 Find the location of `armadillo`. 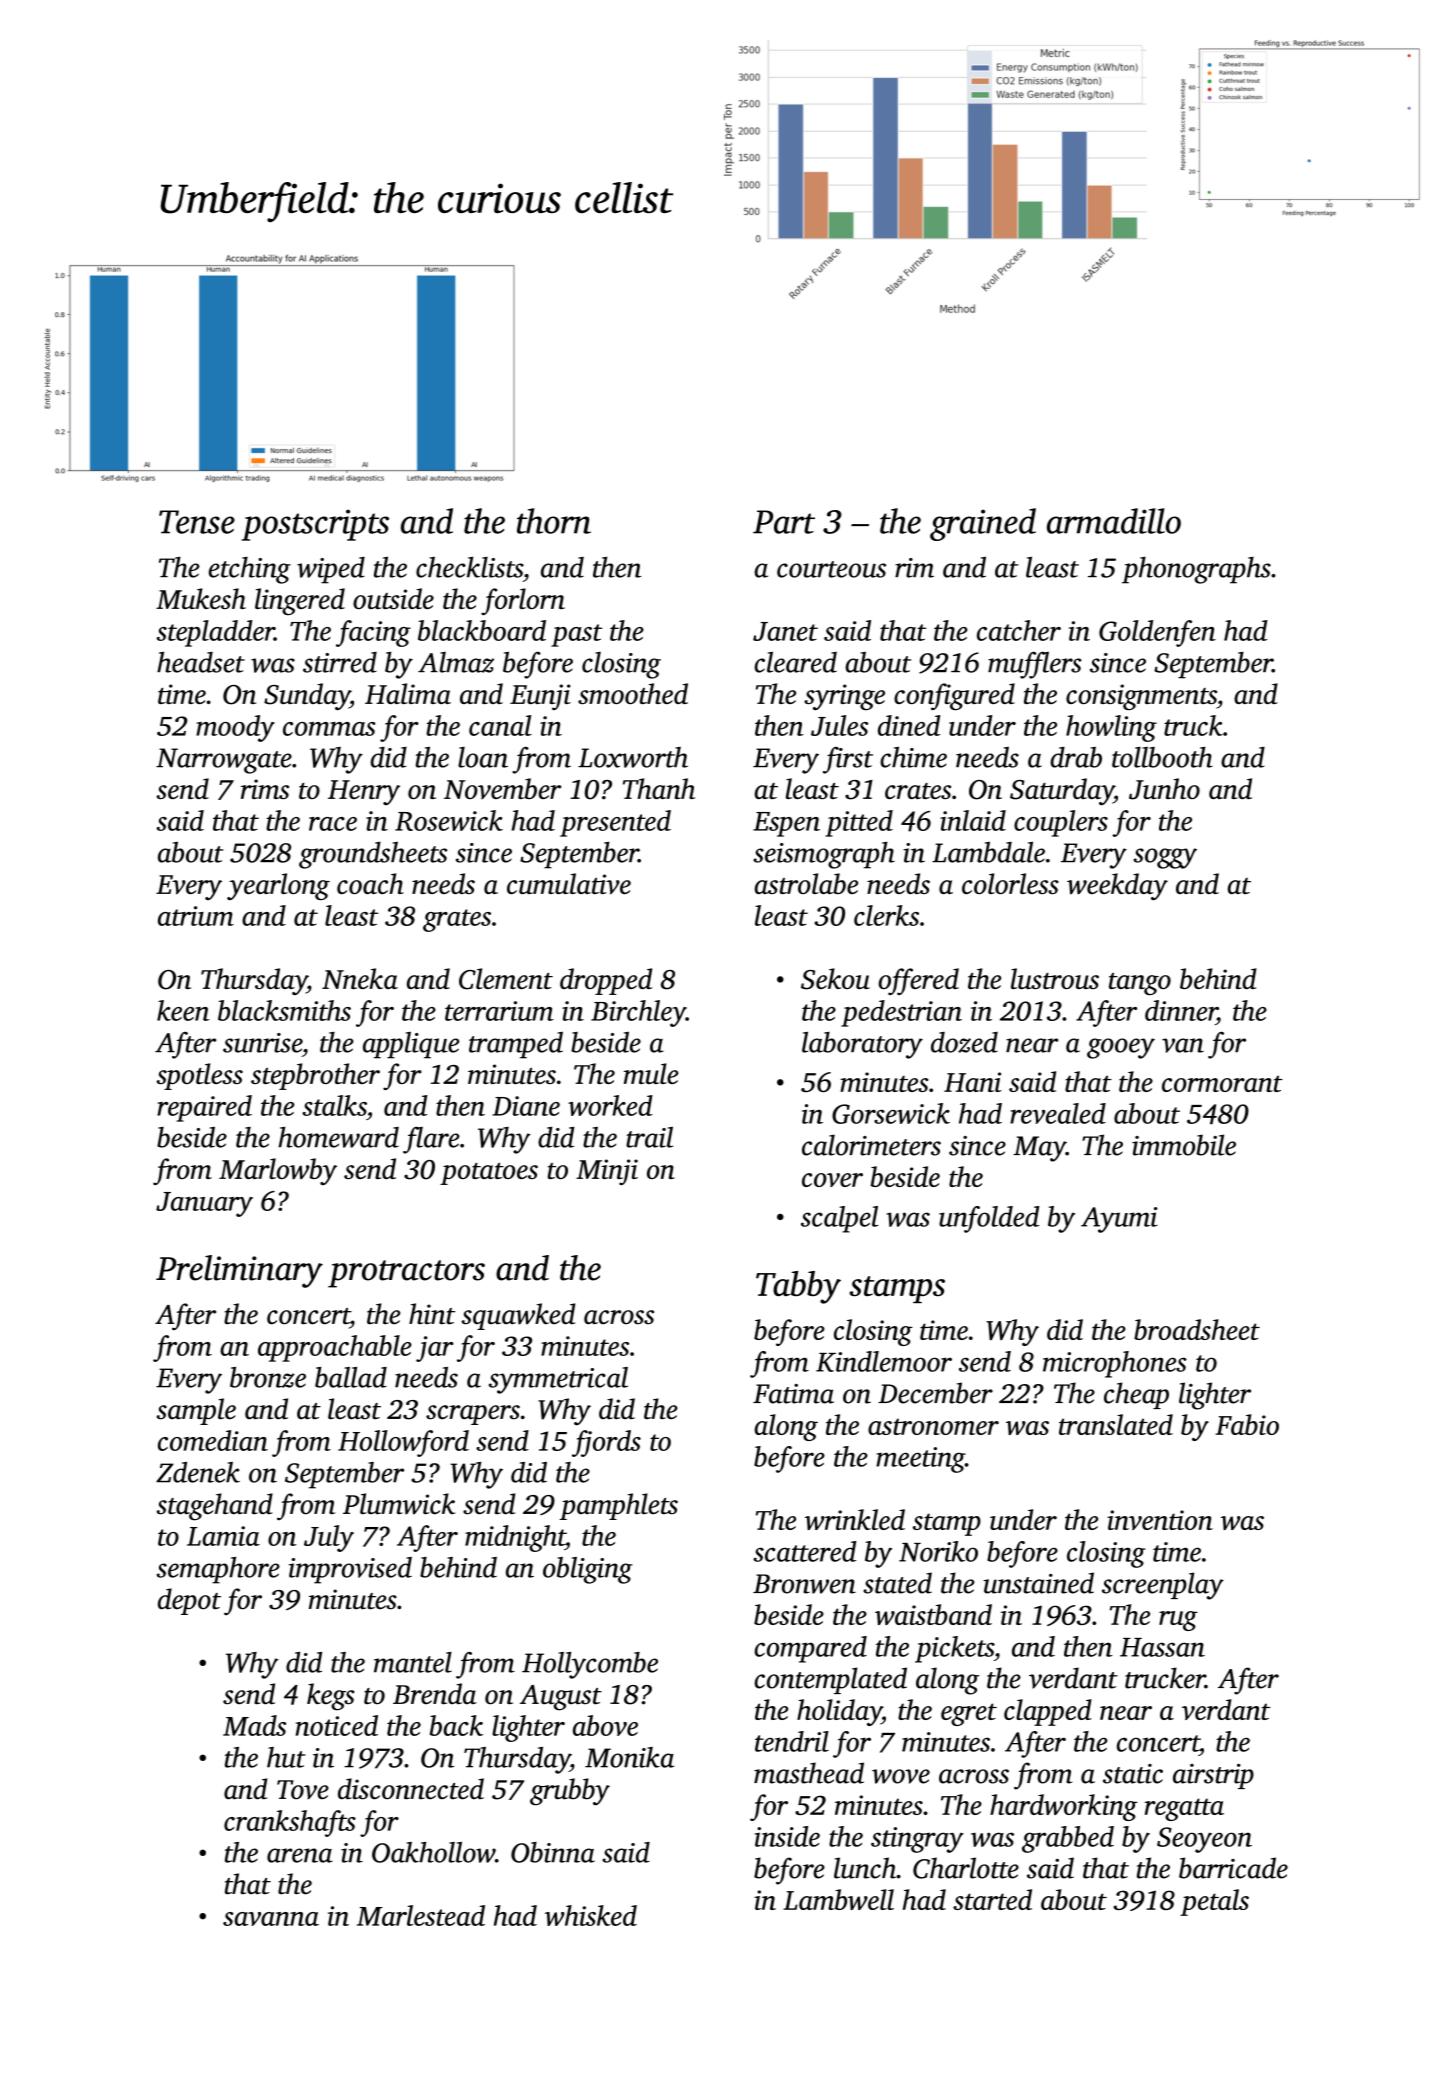

armadillo is located at coordinates (1114, 521).
